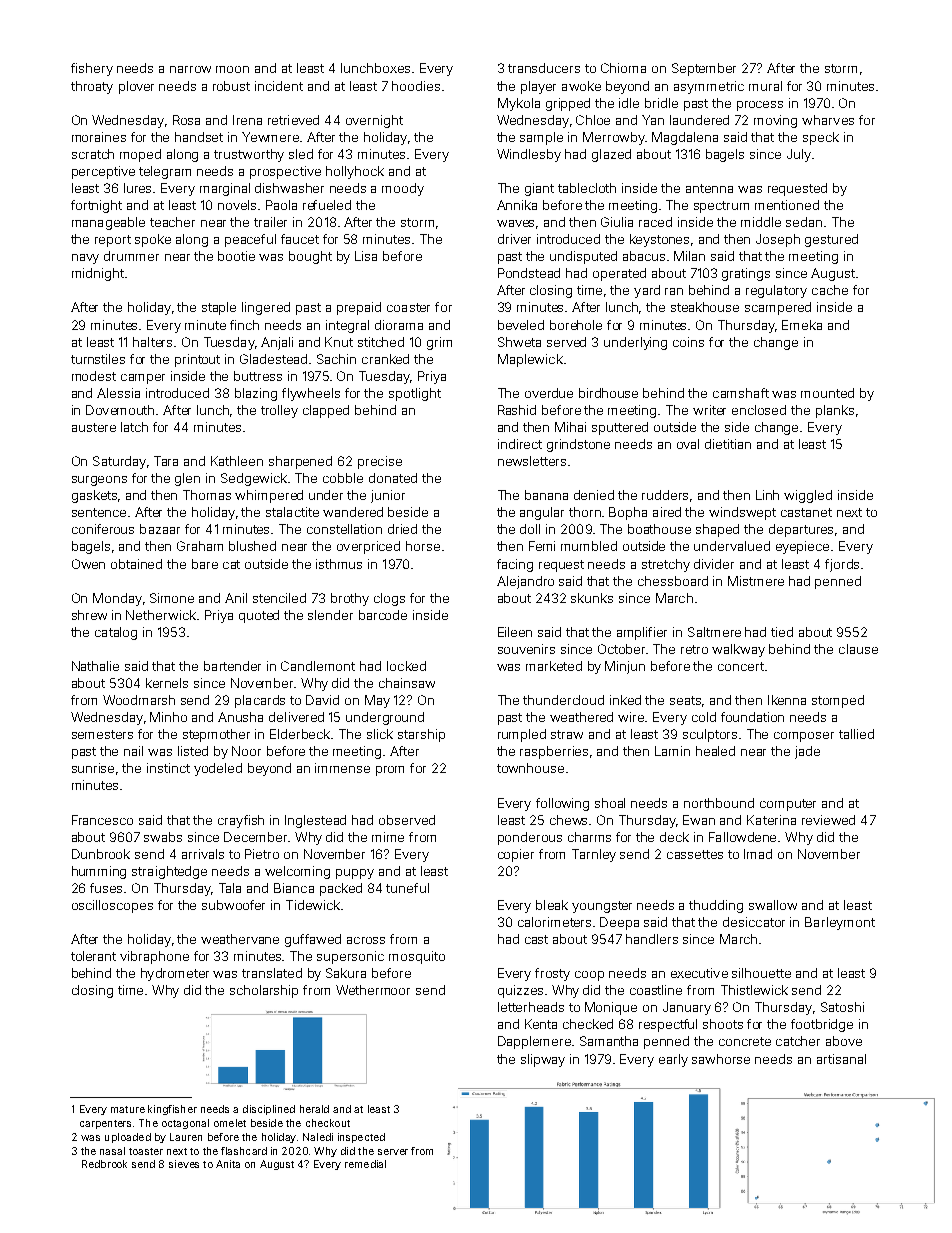  Describe the element at coordinates (416, 86) in the screenshot. I see `hoodies` at that location.
